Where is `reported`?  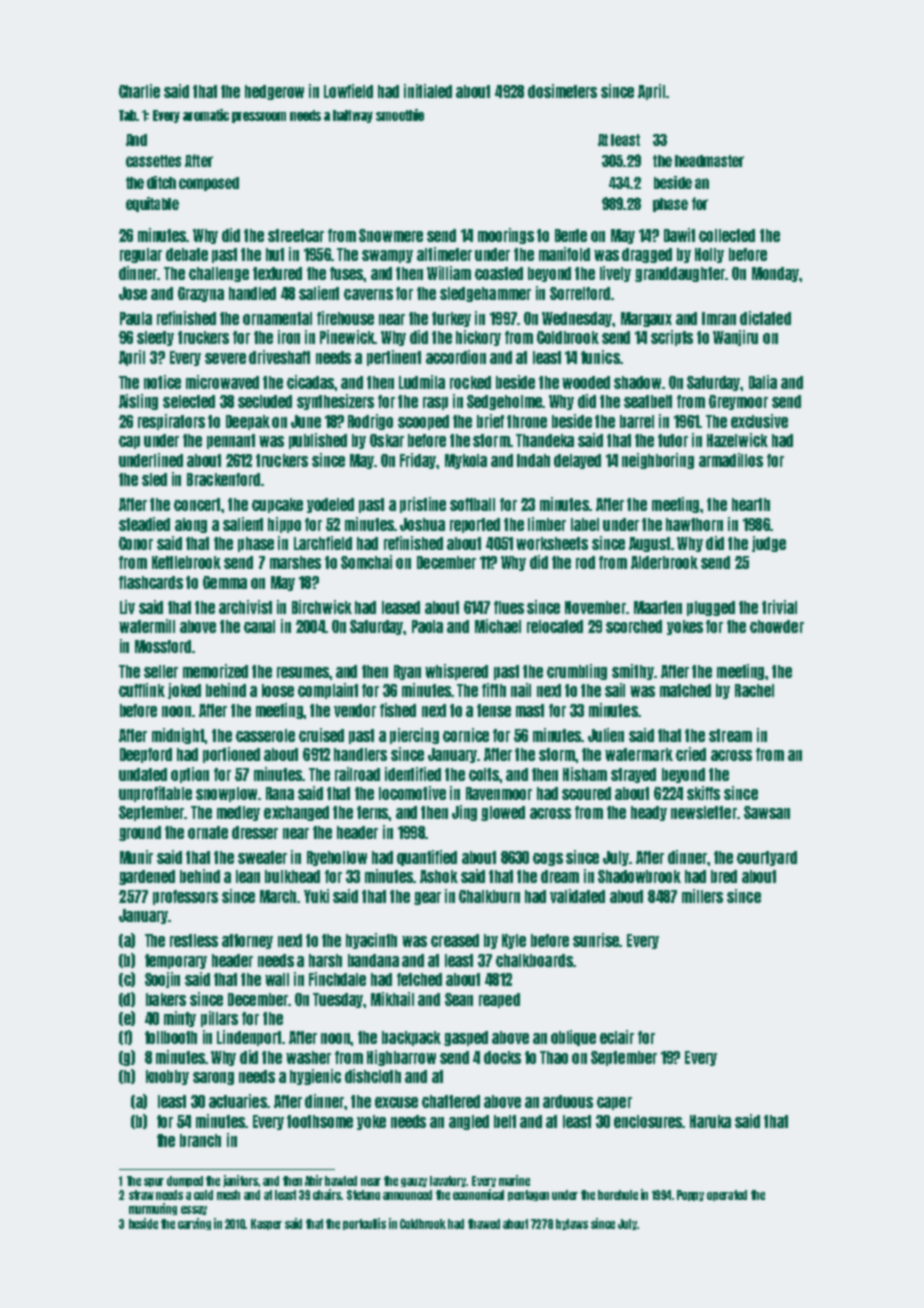
reported is located at coordinates (475, 525).
